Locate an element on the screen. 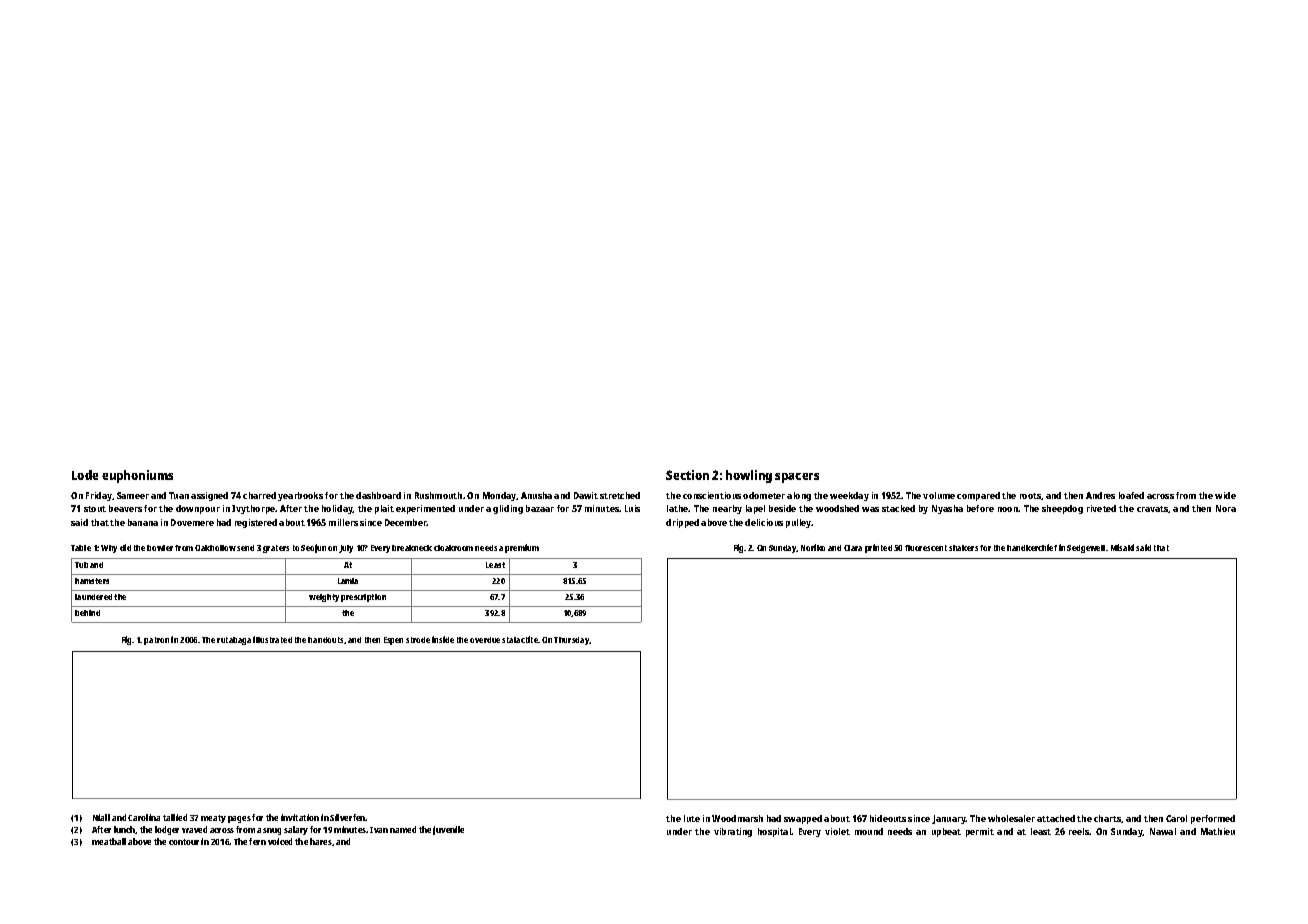  permit is located at coordinates (980, 832).
